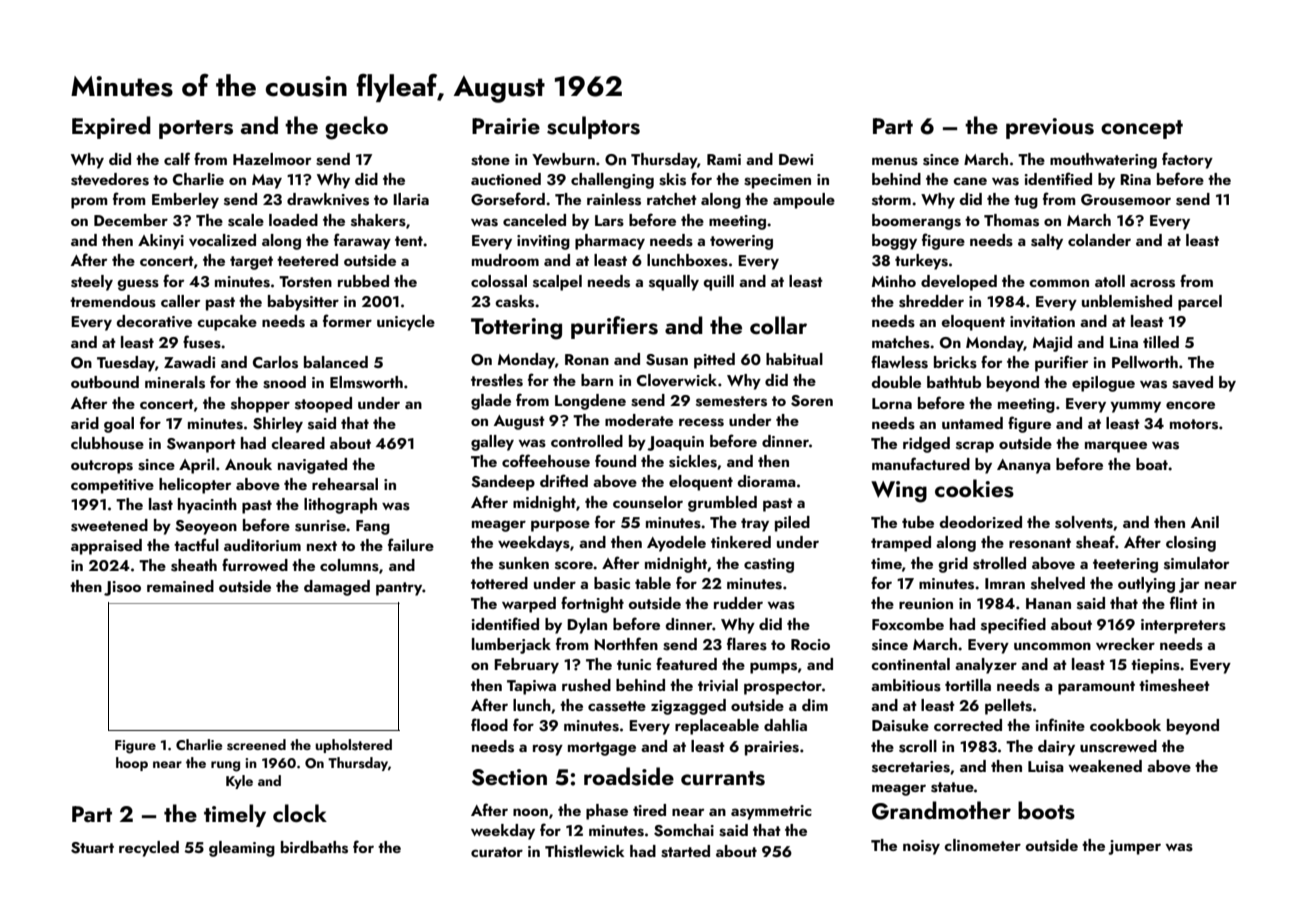 This screenshot has width=1308, height=924. What do you see at coordinates (111, 127) in the screenshot?
I see `Expired` at bounding box center [111, 127].
